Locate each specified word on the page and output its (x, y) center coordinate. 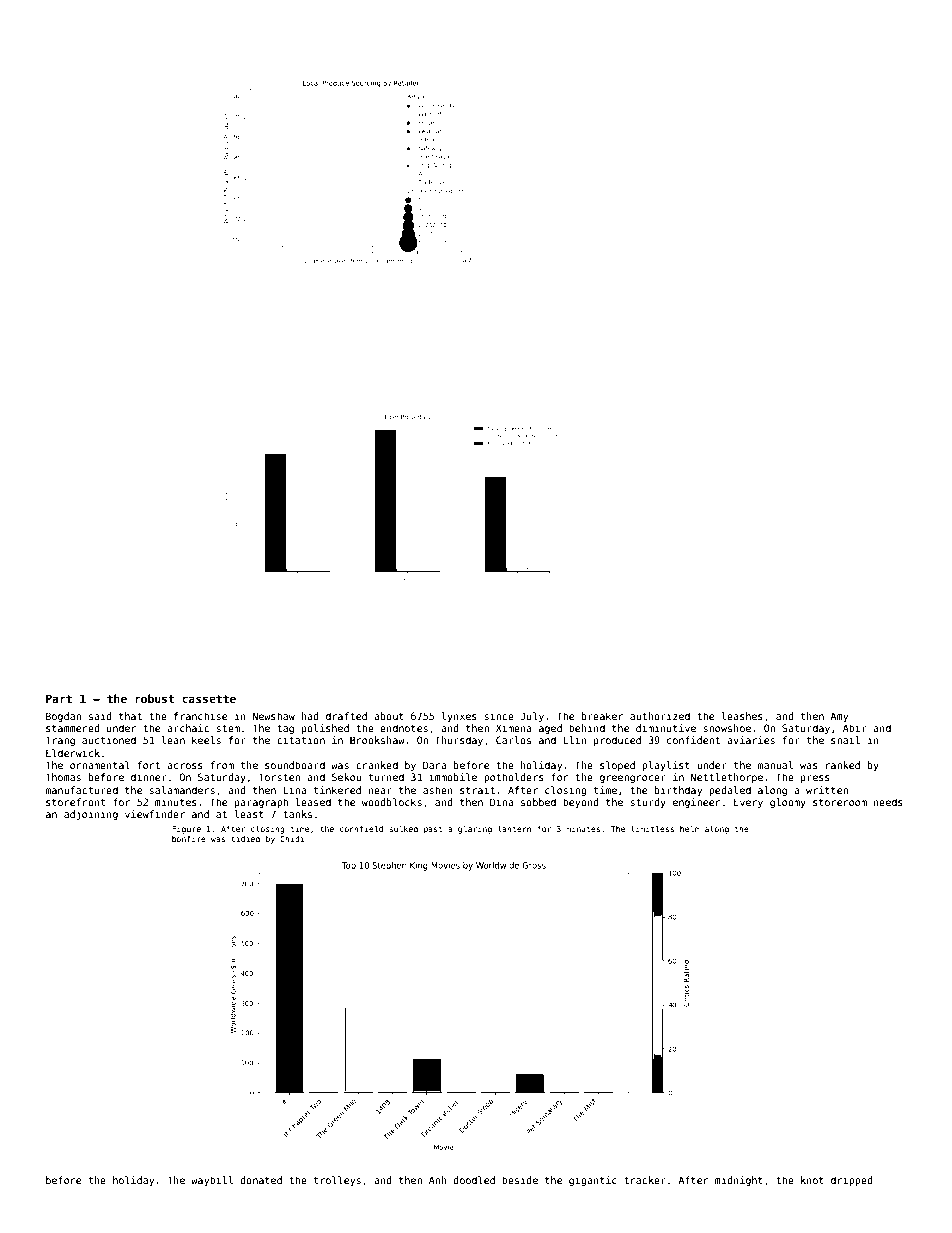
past (433, 830)
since (499, 716)
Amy (839, 717)
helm (690, 828)
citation (301, 740)
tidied (245, 839)
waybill (212, 1181)
